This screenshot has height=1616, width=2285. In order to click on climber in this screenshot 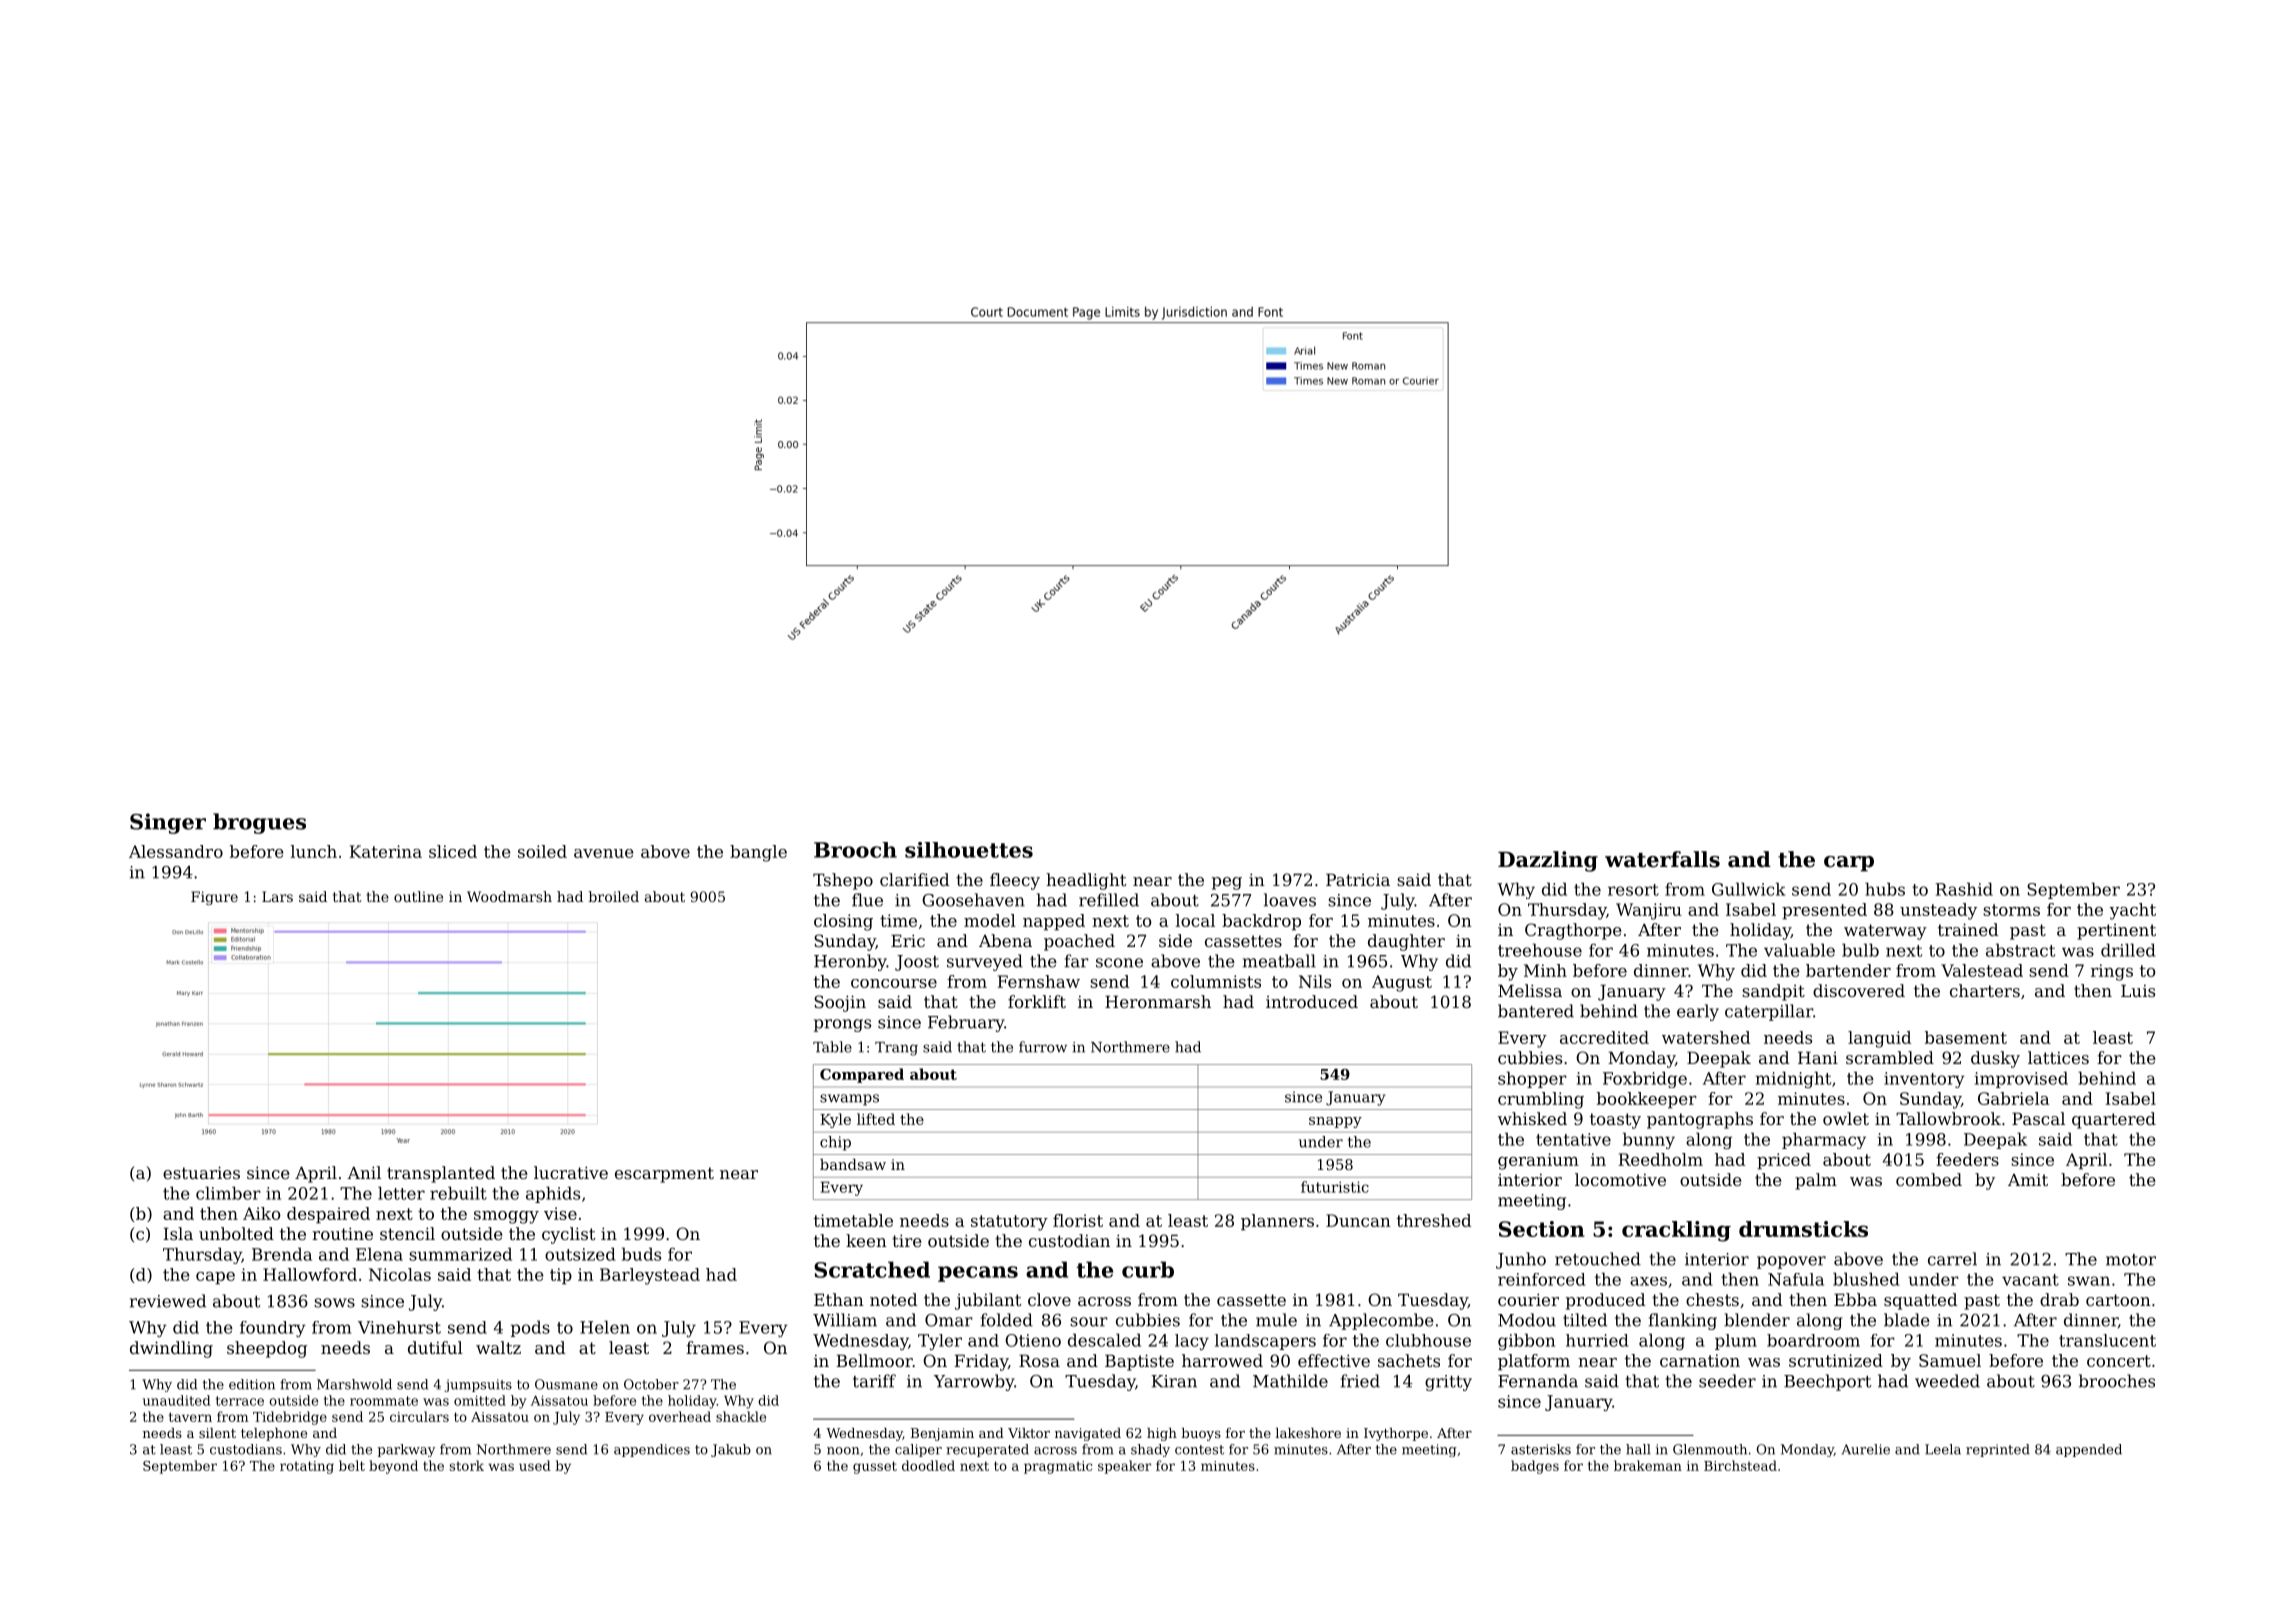, I will do `click(228, 1193)`.
